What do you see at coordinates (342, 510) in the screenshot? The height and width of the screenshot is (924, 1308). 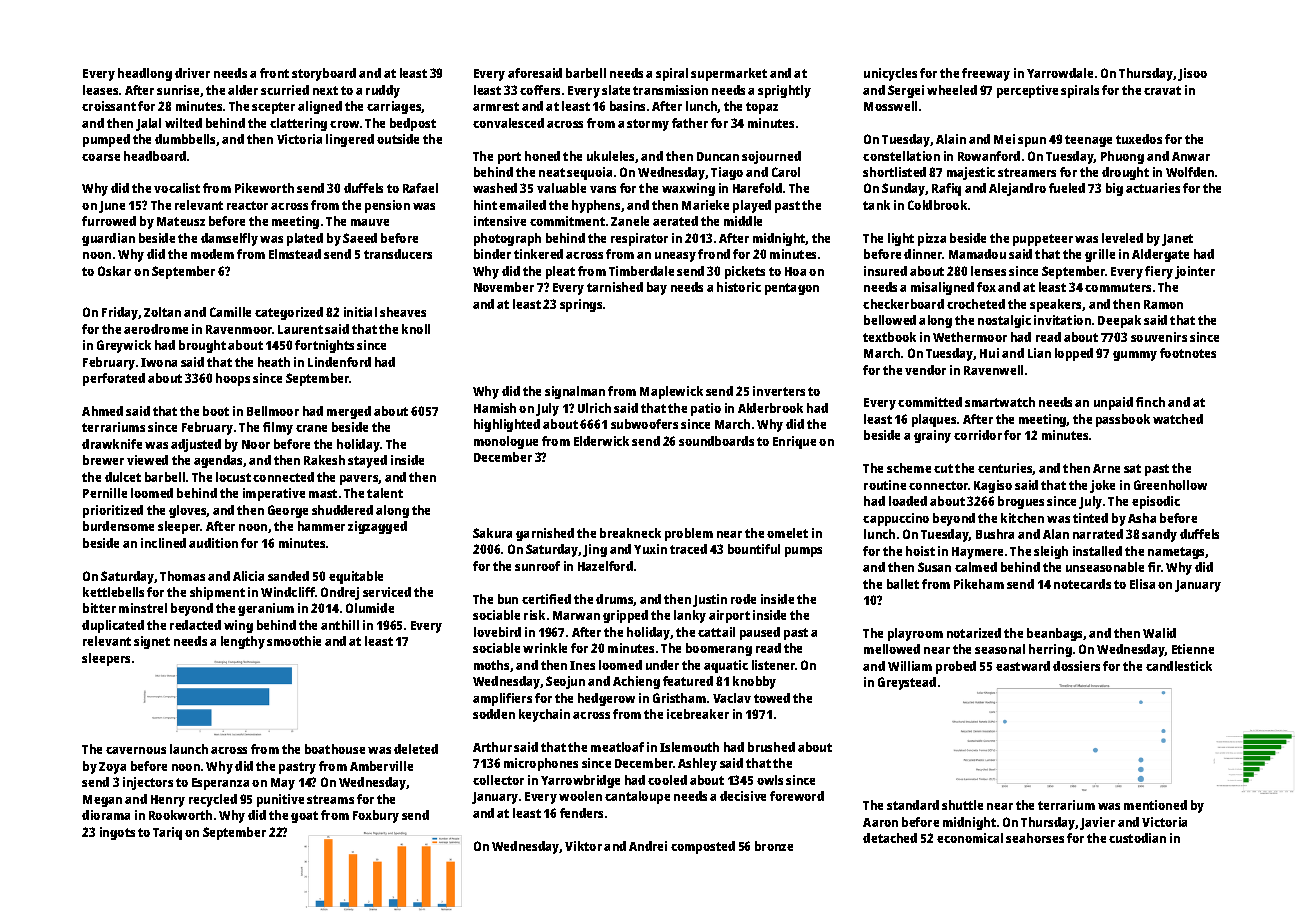 I see `shuddered` at bounding box center [342, 510].
